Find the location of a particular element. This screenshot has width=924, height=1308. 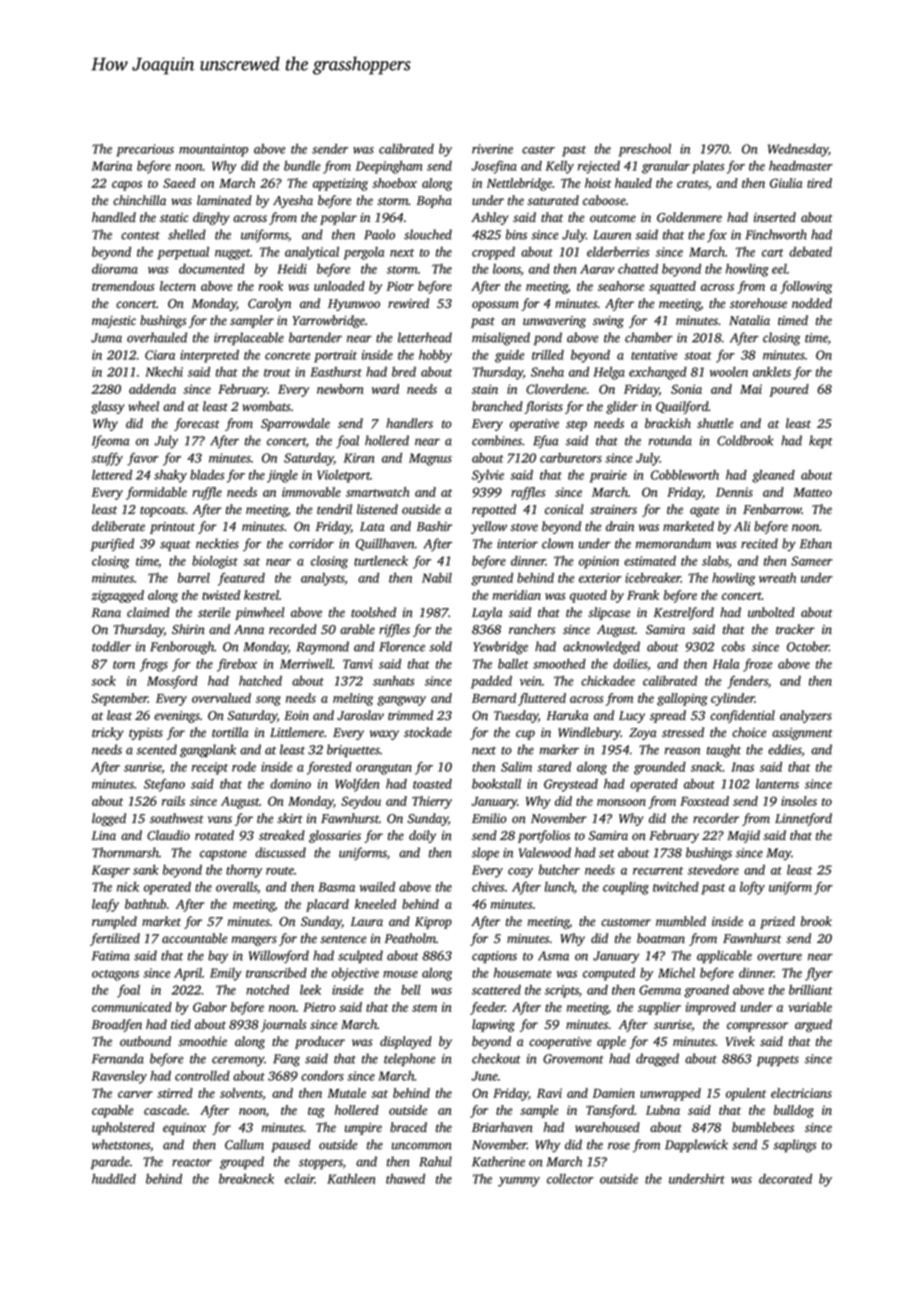

Paolo is located at coordinates (379, 234).
